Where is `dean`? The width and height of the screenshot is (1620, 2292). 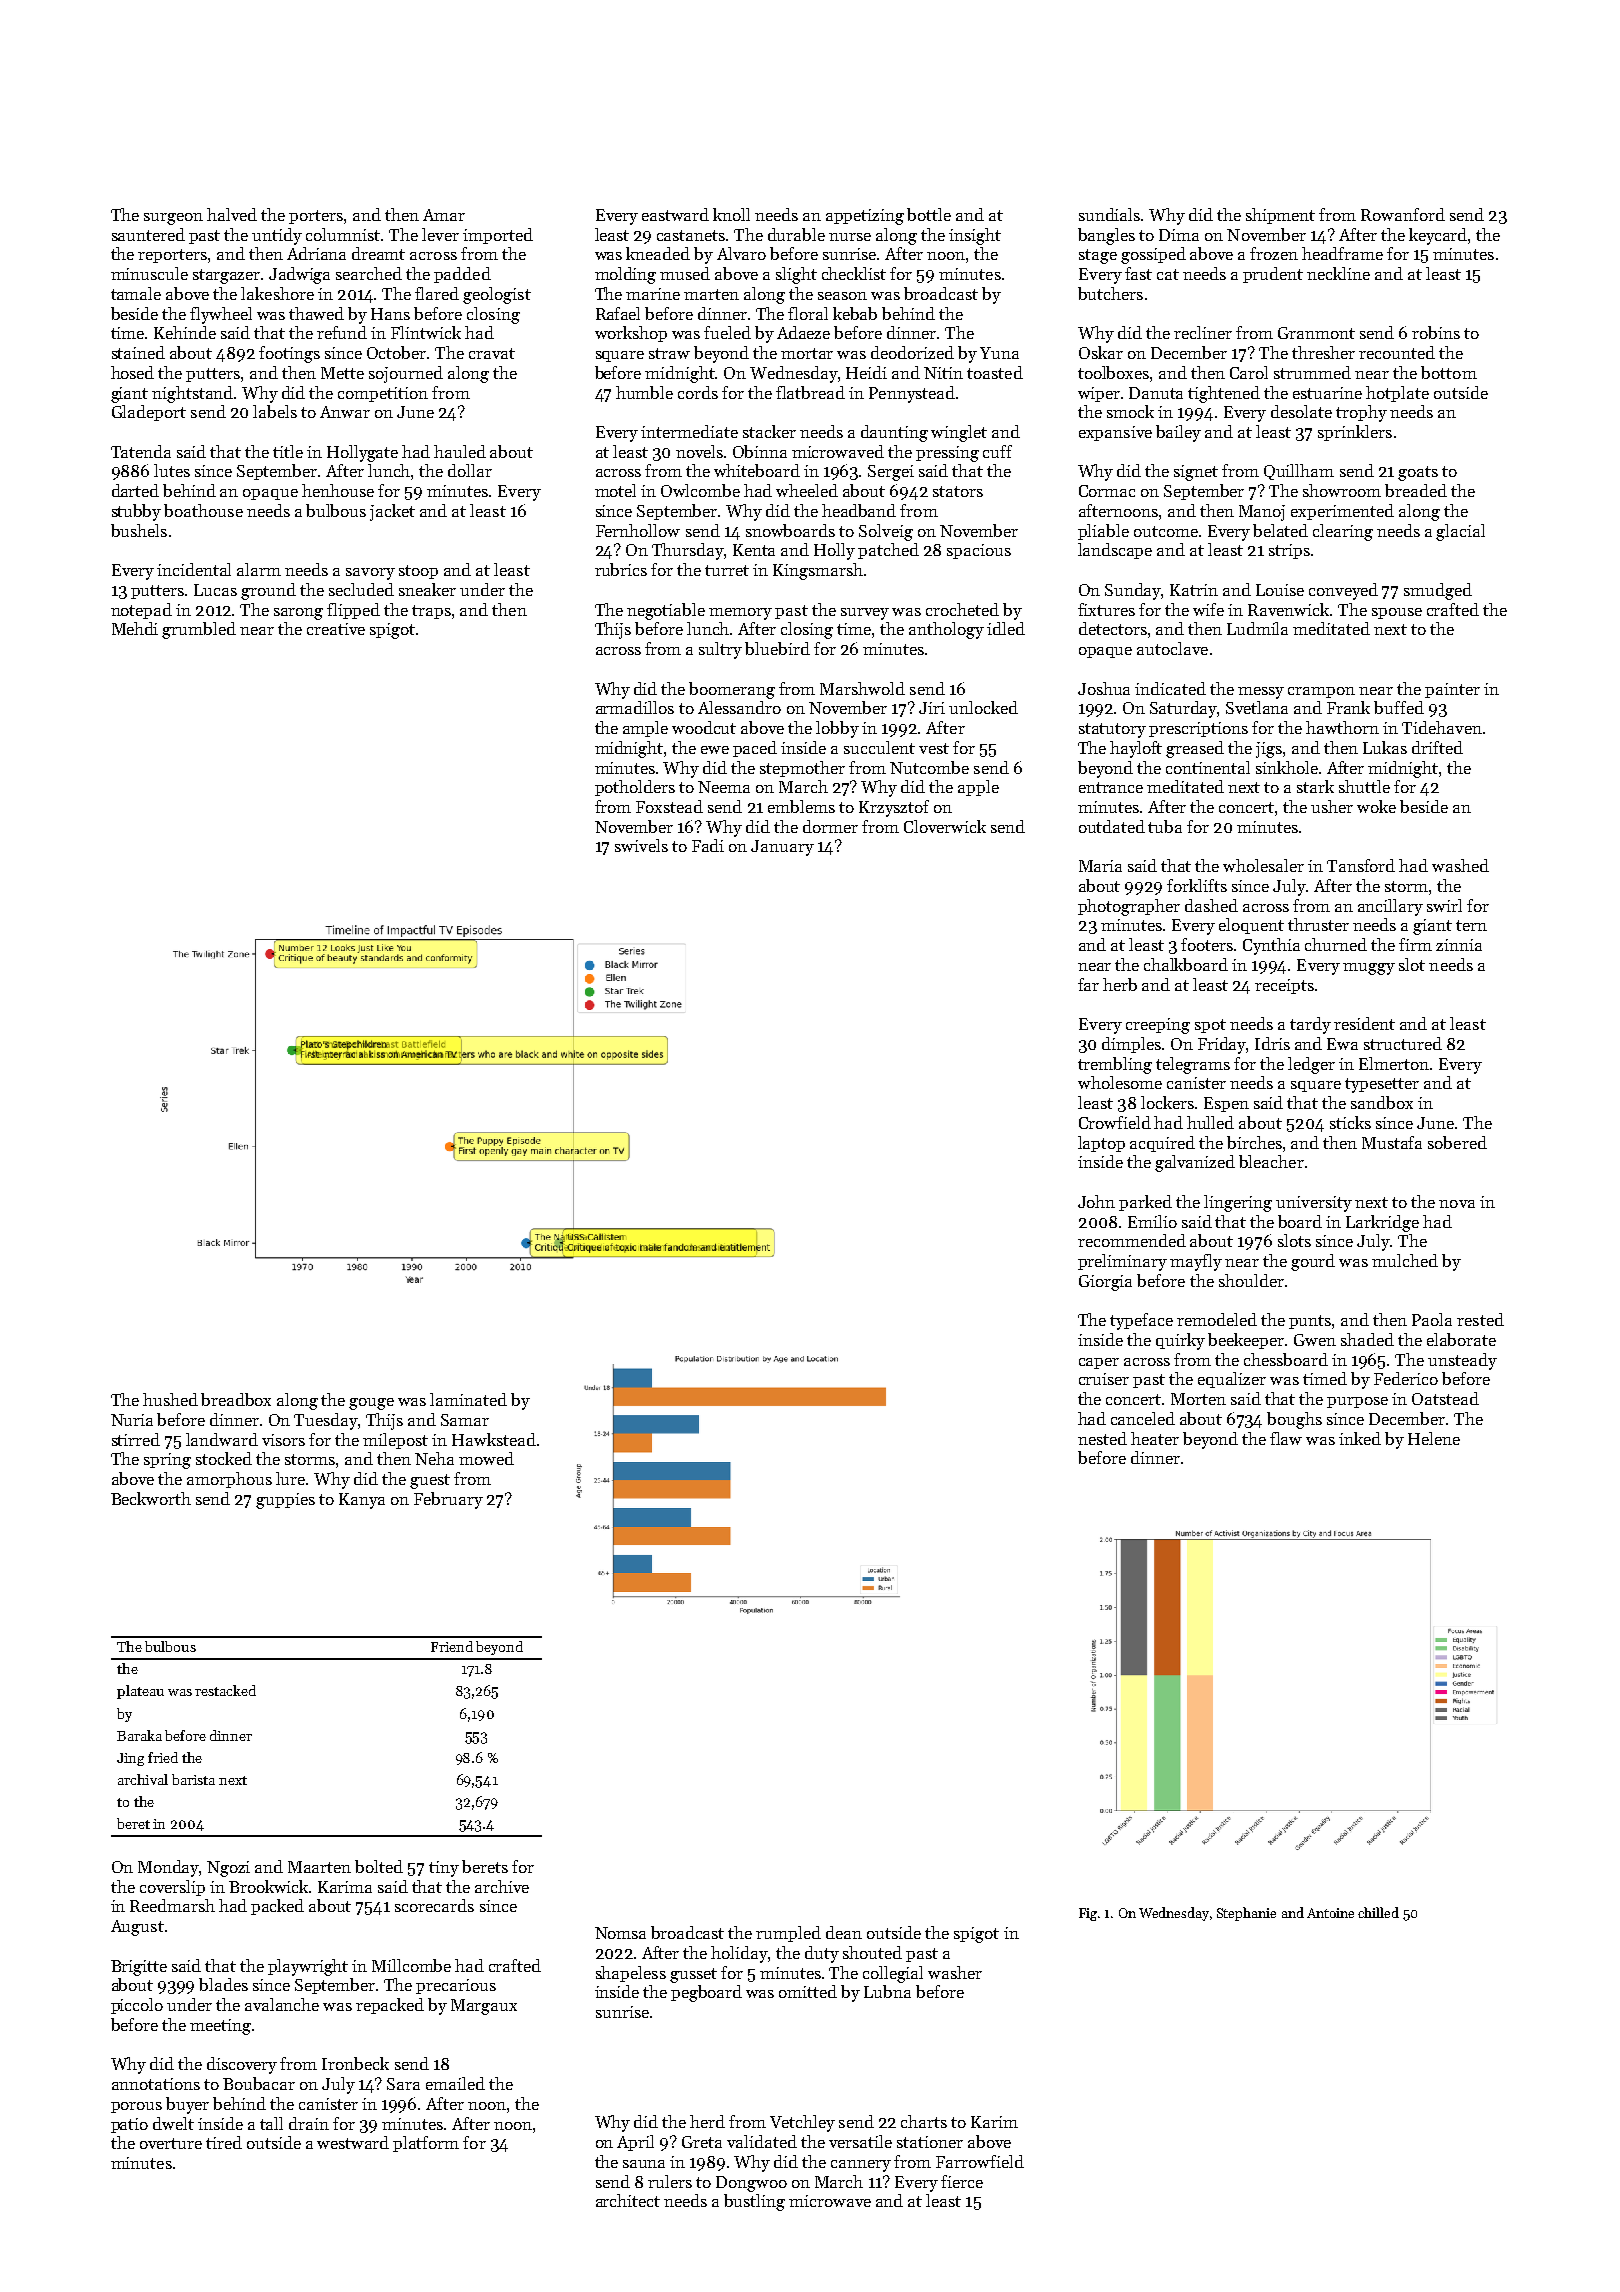
dean is located at coordinates (844, 1932).
